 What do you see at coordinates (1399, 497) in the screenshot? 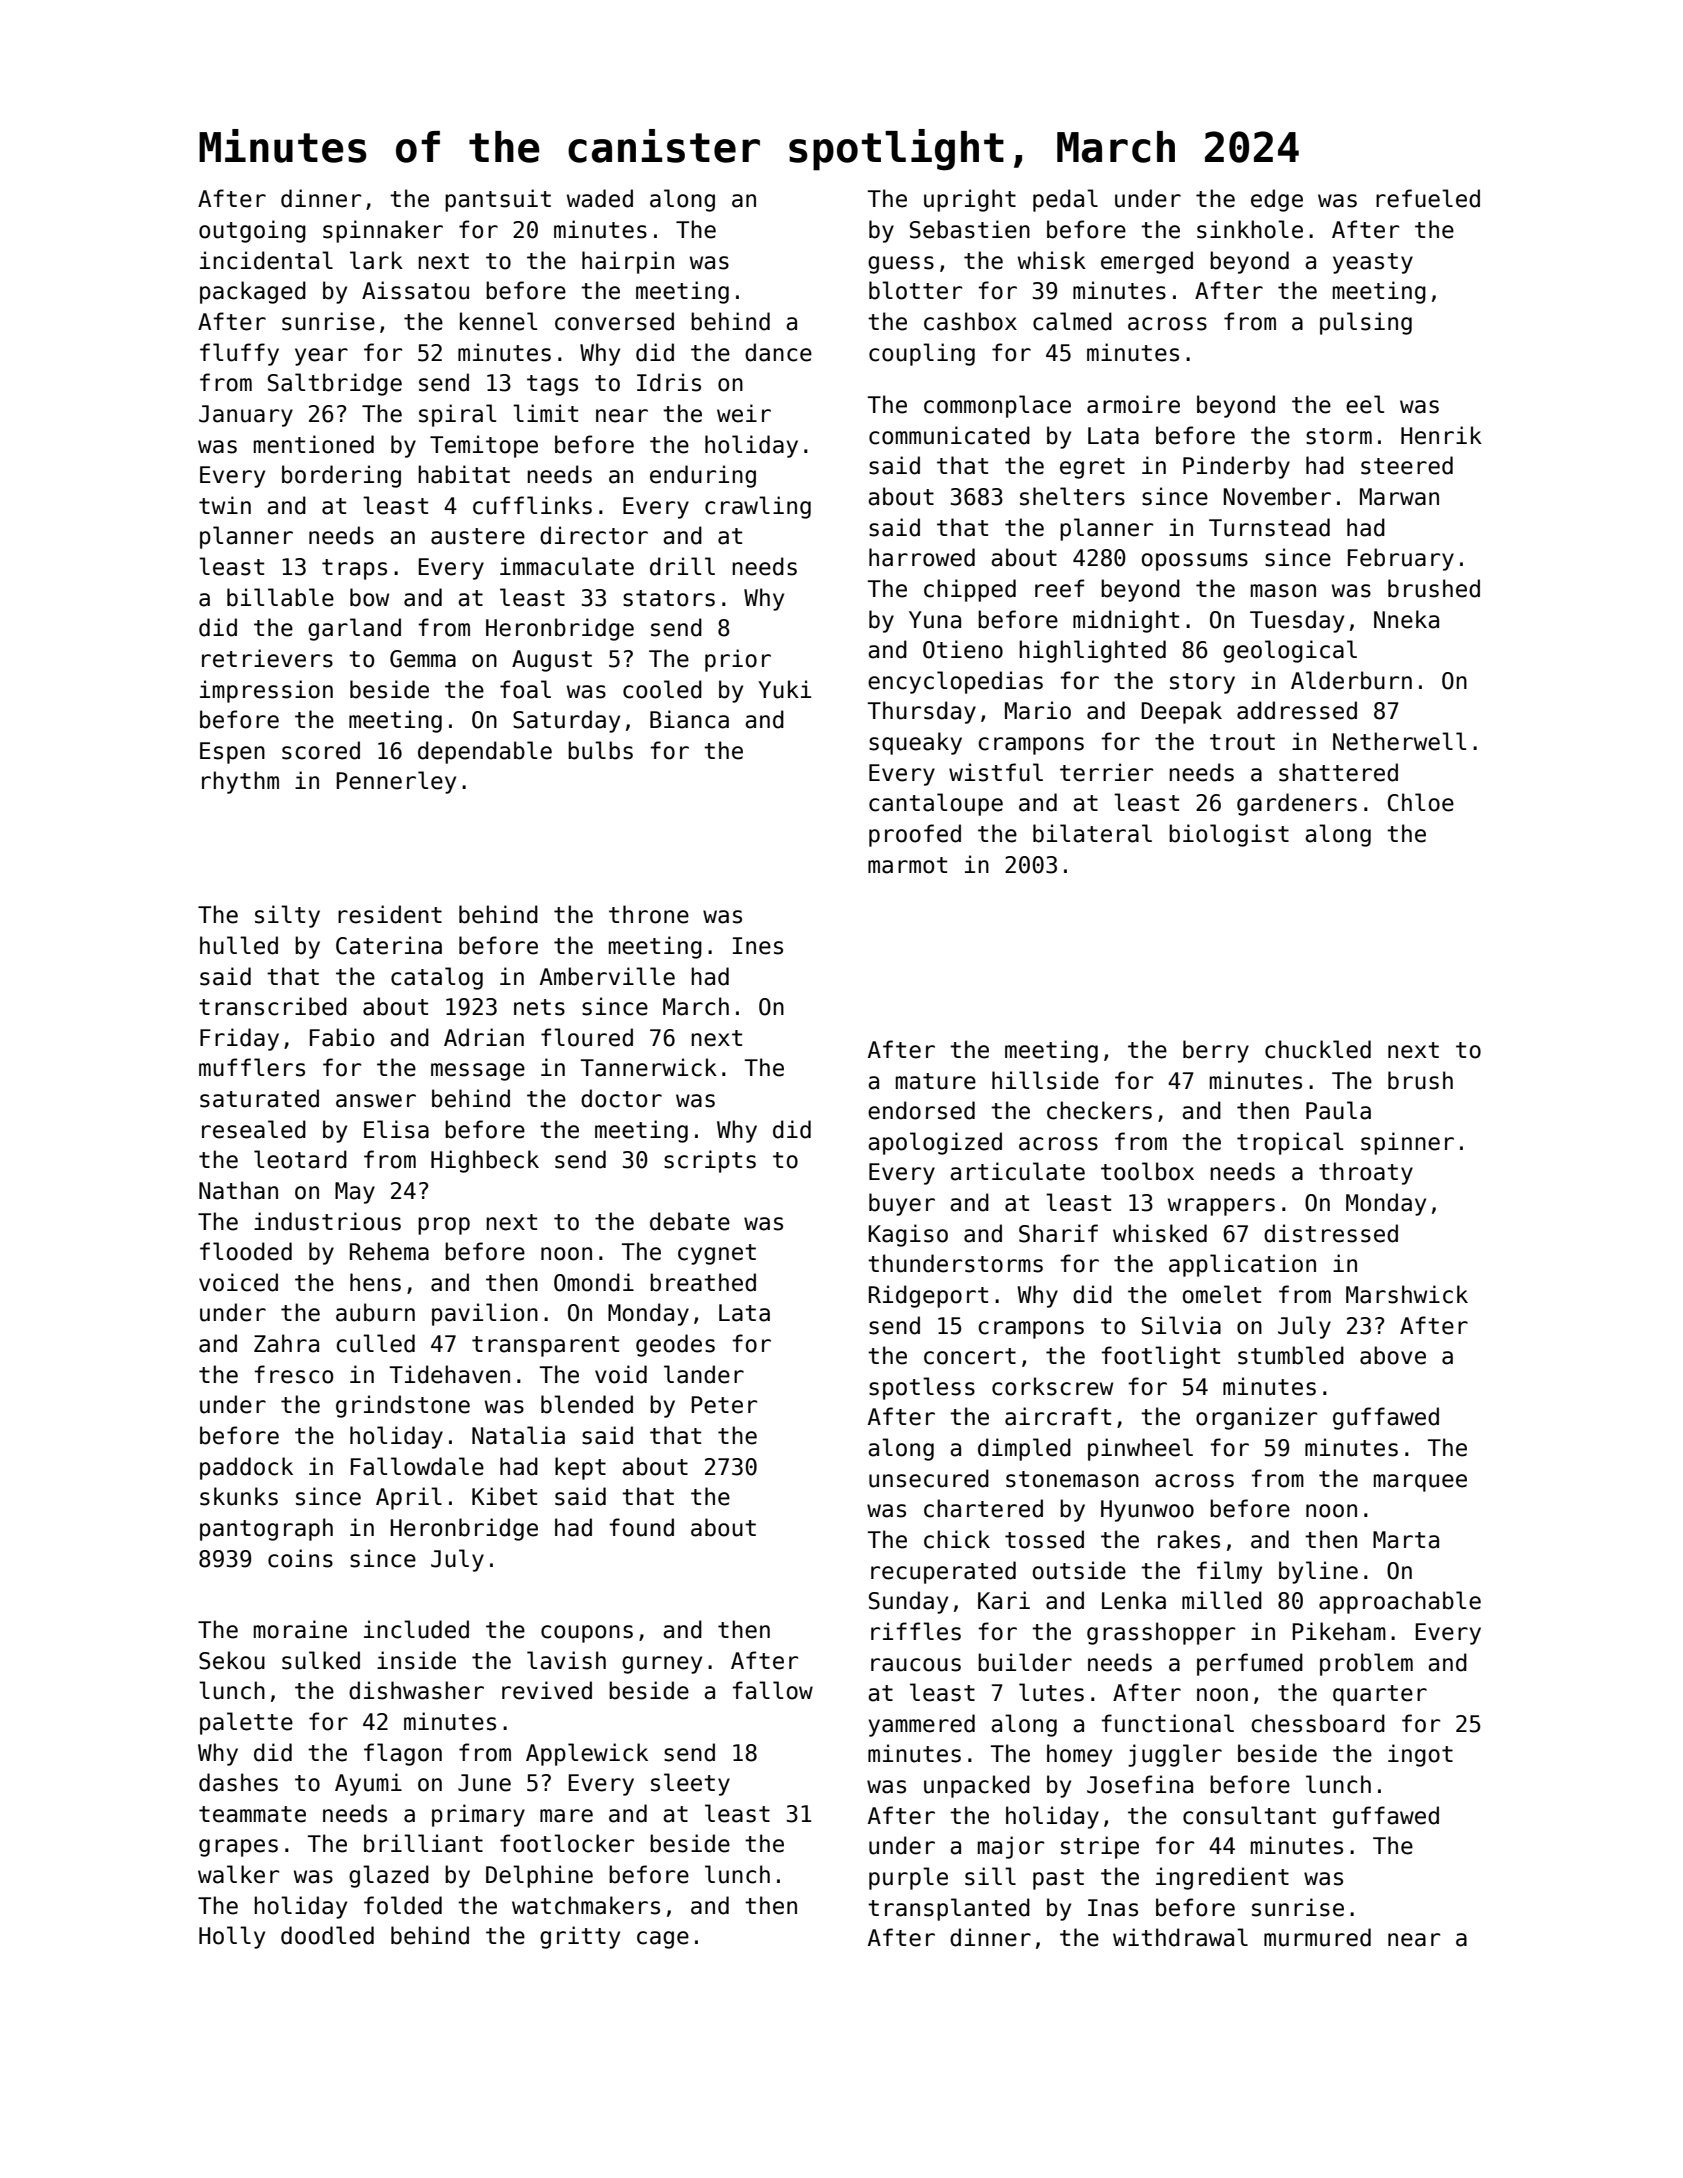
I see `Marwan` at bounding box center [1399, 497].
